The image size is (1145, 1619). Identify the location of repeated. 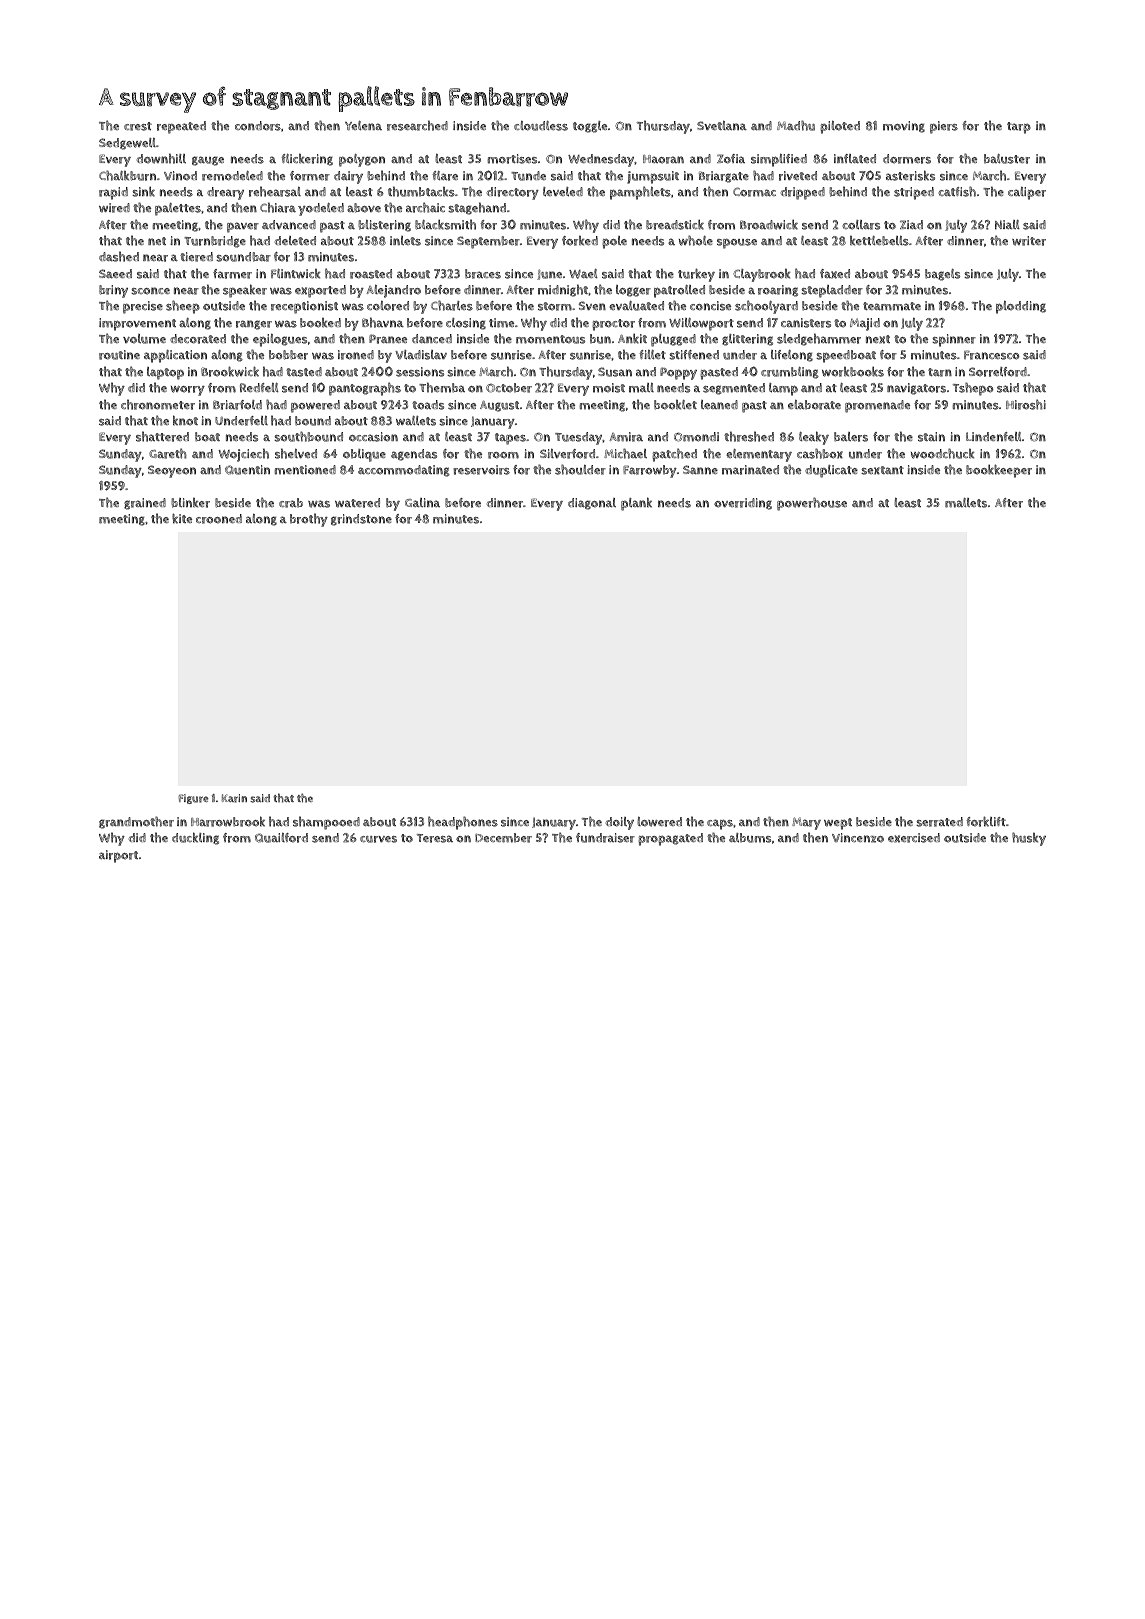
(181, 127).
